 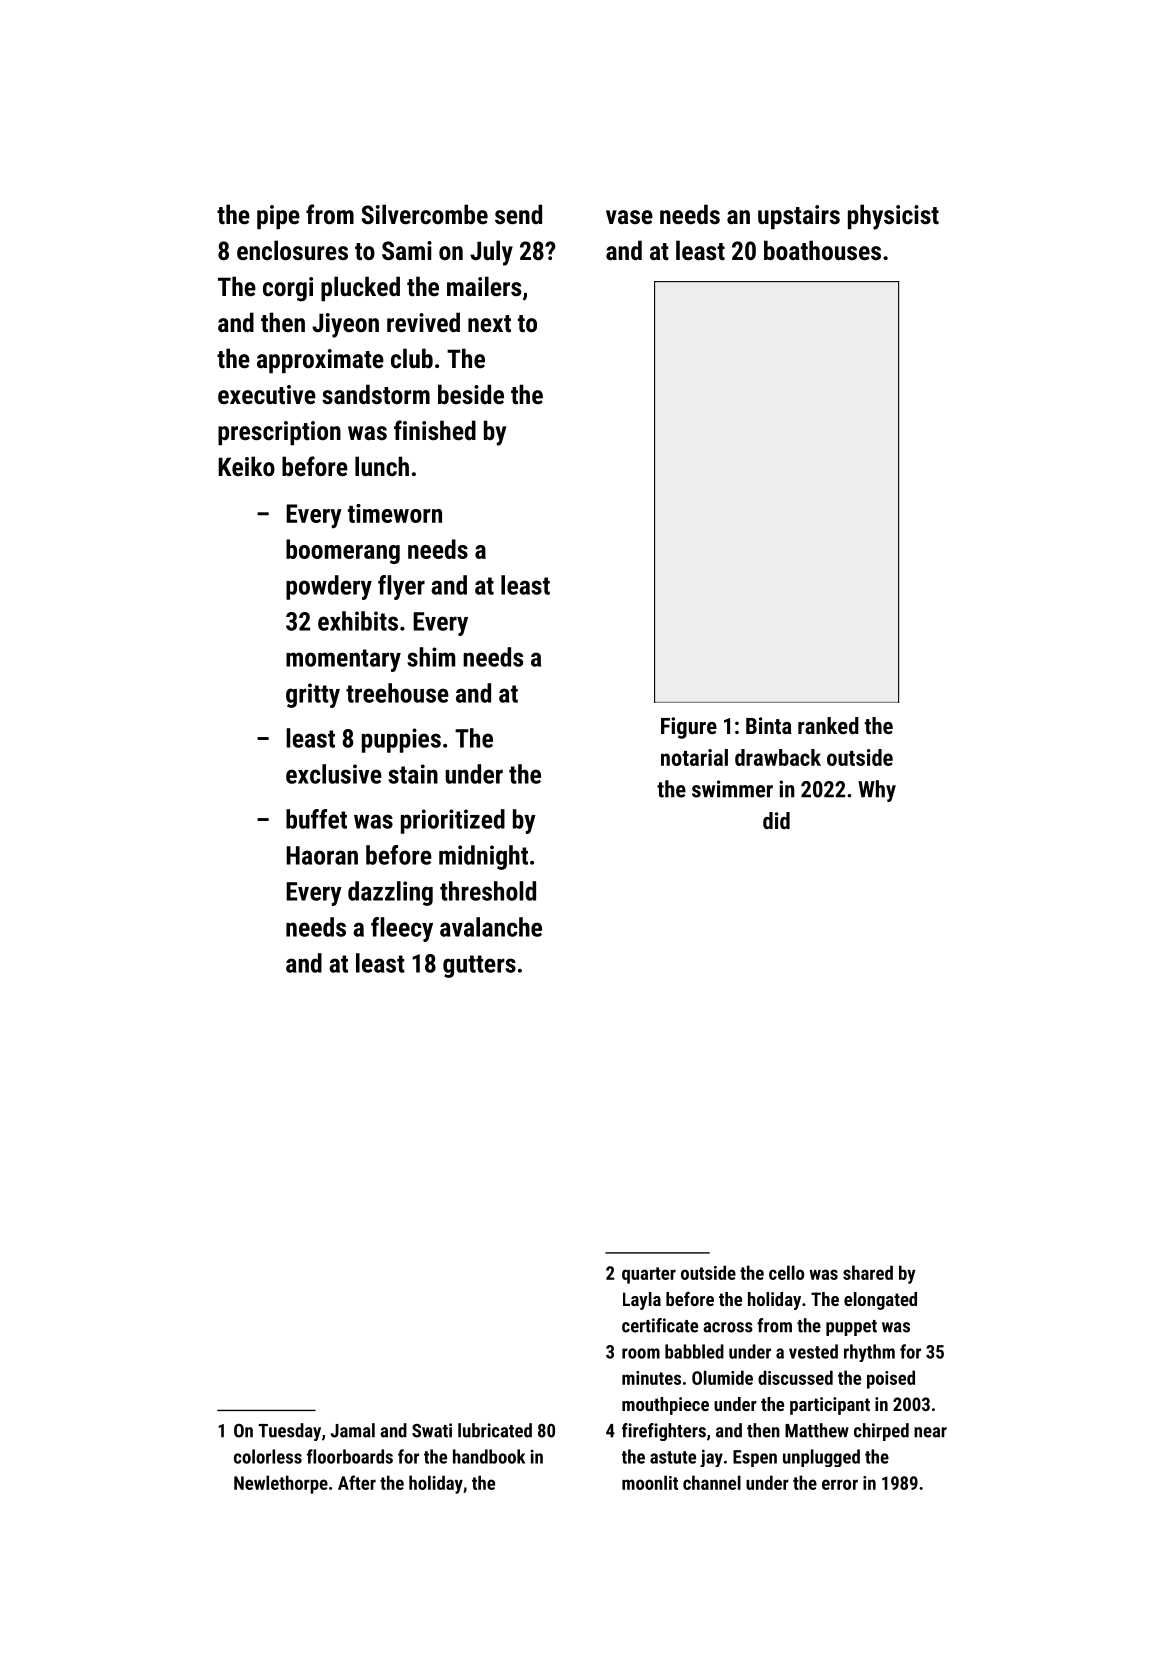 What do you see at coordinates (278, 217) in the document?
I see `pipe` at bounding box center [278, 217].
